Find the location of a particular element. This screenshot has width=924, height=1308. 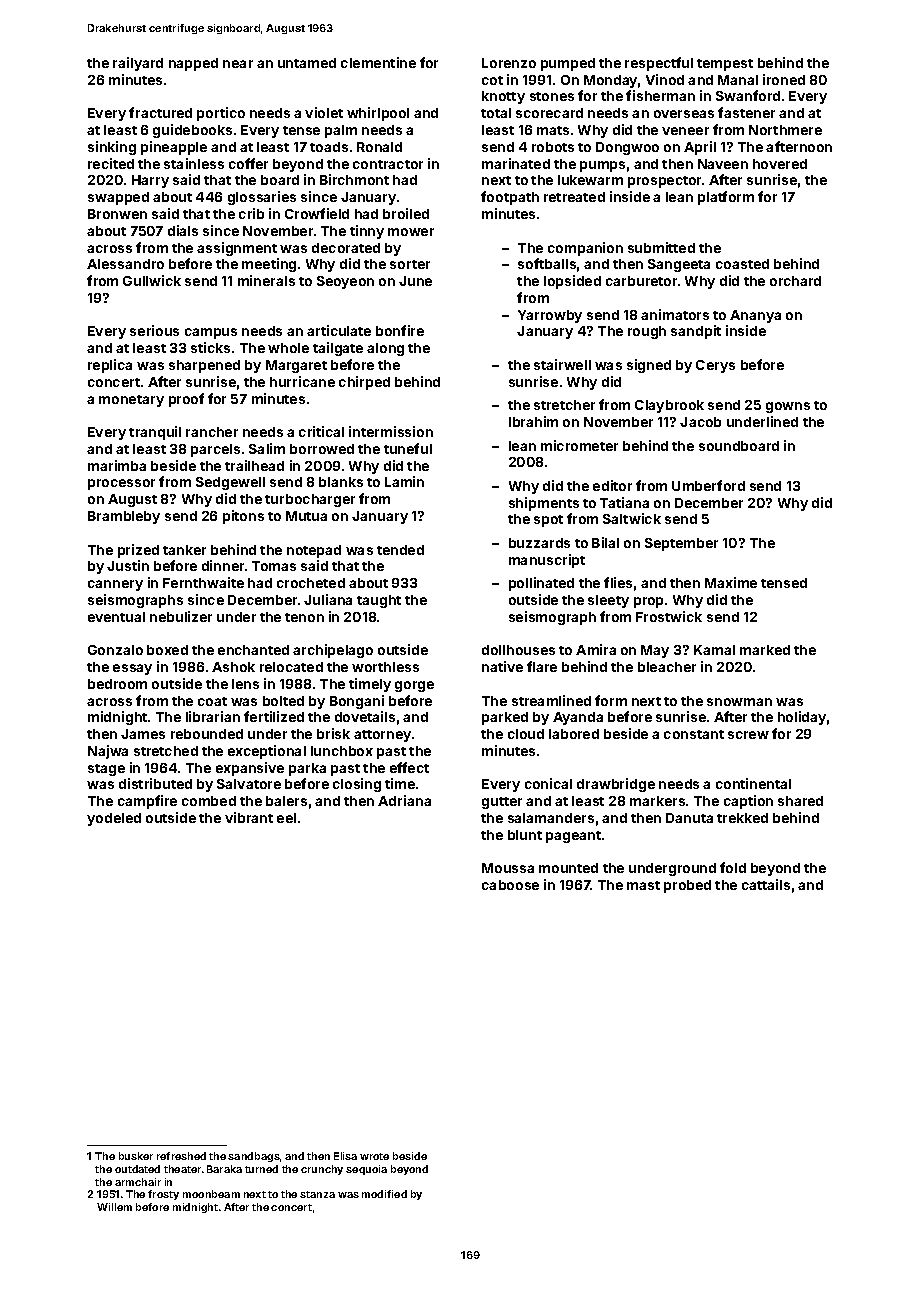

modified is located at coordinates (384, 1194).
